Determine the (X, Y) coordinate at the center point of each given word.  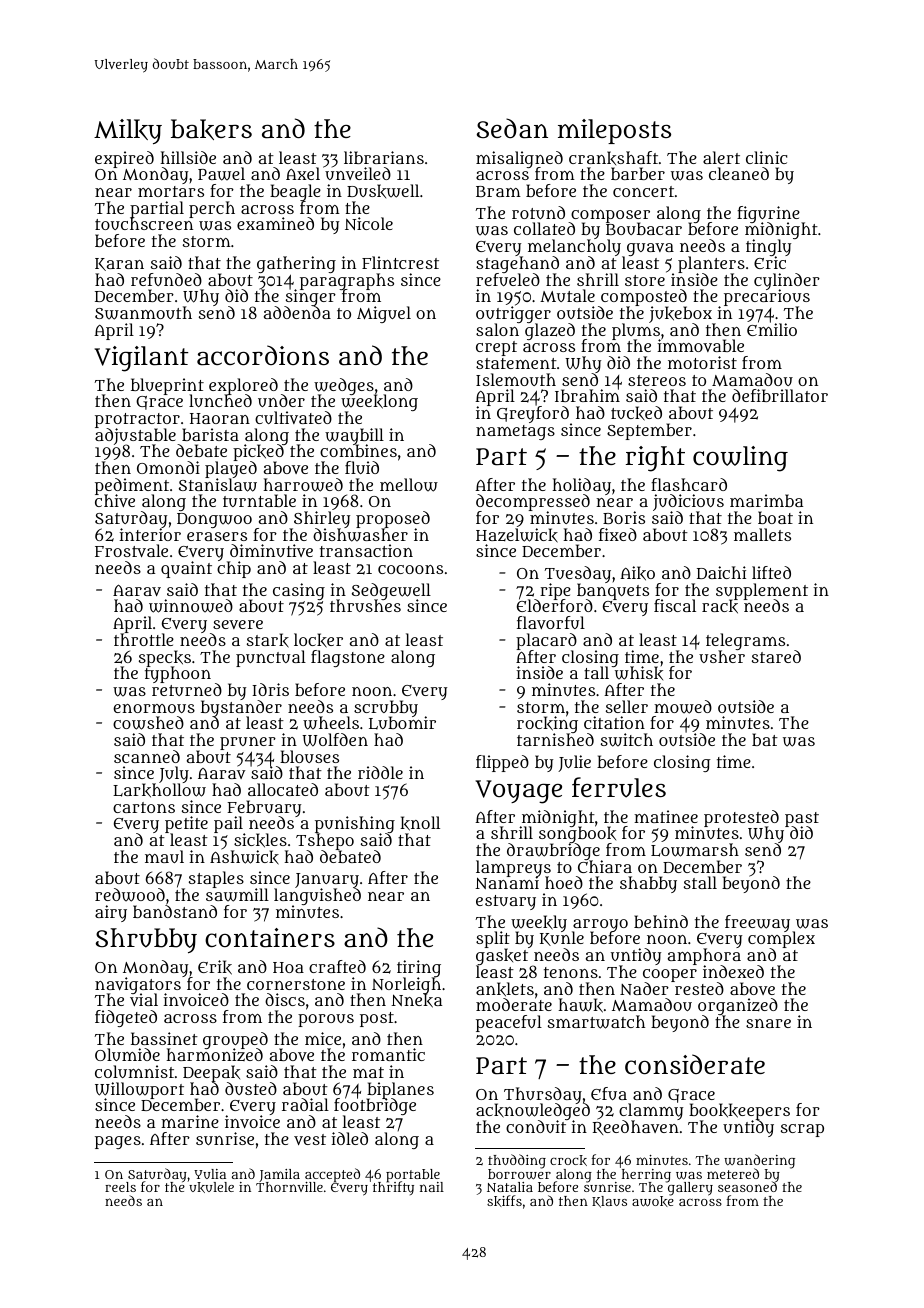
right (655, 459)
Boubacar (644, 229)
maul (164, 856)
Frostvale (131, 550)
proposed (393, 520)
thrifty (393, 1188)
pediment (132, 486)
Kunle (562, 939)
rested (699, 988)
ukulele (211, 1187)
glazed (550, 331)
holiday (581, 486)
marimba (766, 500)
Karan (119, 264)
